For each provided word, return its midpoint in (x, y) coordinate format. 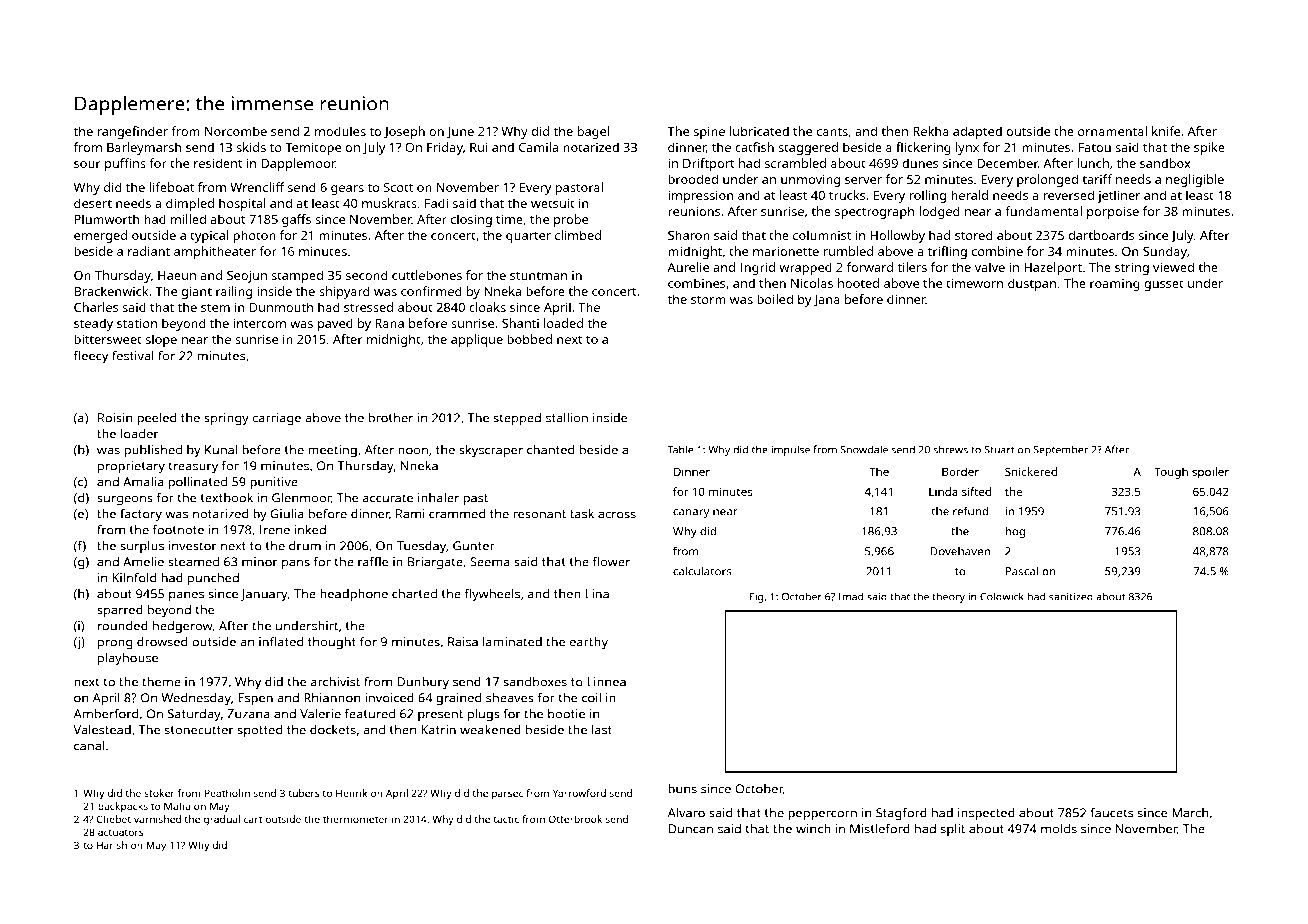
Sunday (1165, 252)
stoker (159, 793)
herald (969, 195)
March (1190, 813)
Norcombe (236, 131)
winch (813, 829)
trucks (847, 195)
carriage (277, 419)
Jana (827, 301)
